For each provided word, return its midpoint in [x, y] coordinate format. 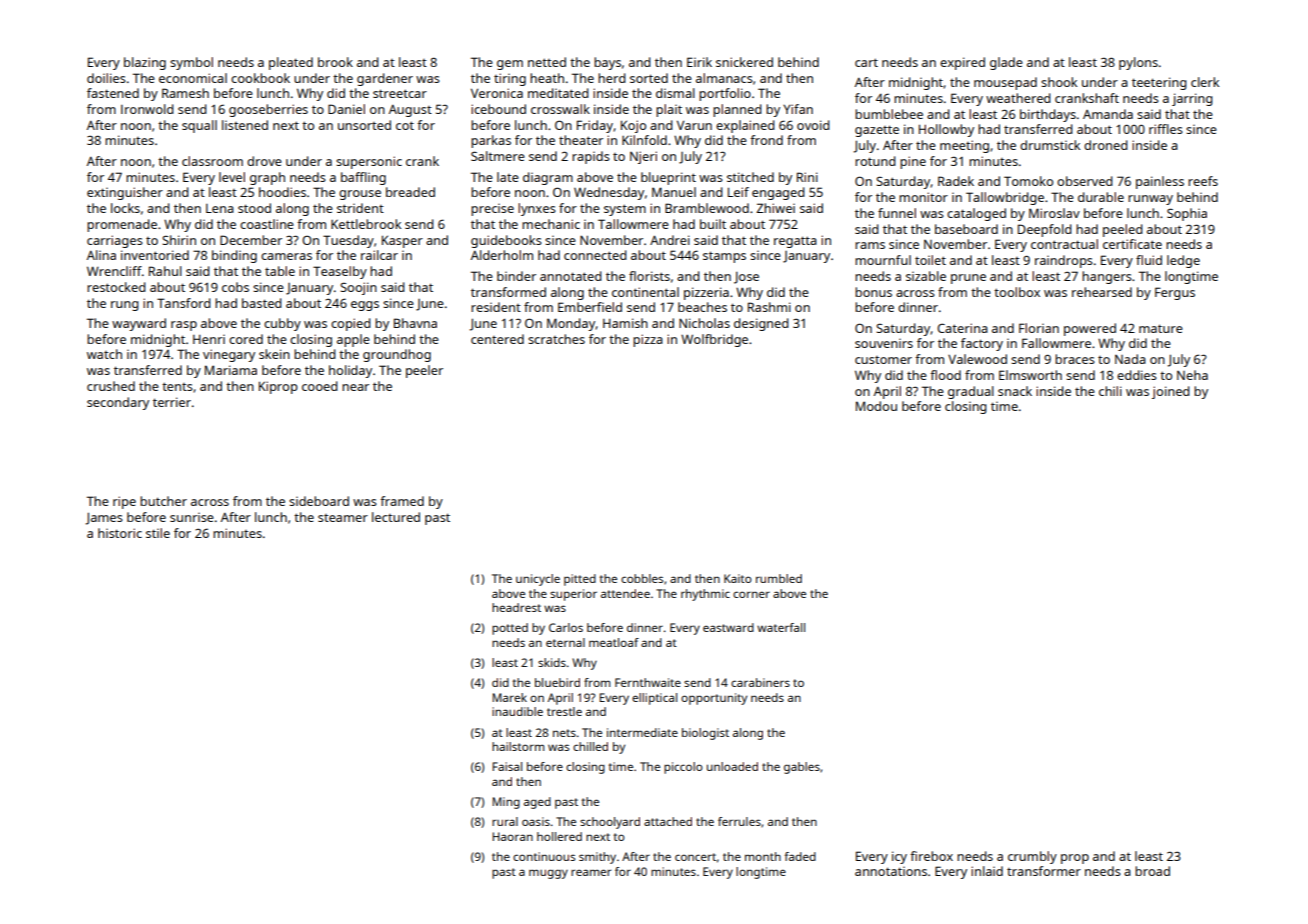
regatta [795, 242]
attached [668, 821]
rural [505, 821]
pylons [1138, 63]
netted [547, 62]
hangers [1107, 277]
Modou [876, 406]
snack [1015, 391]
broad [1152, 871]
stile [158, 533]
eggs [365, 306]
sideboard [319, 501]
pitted [580, 580]
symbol [191, 63]
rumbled [779, 578]
